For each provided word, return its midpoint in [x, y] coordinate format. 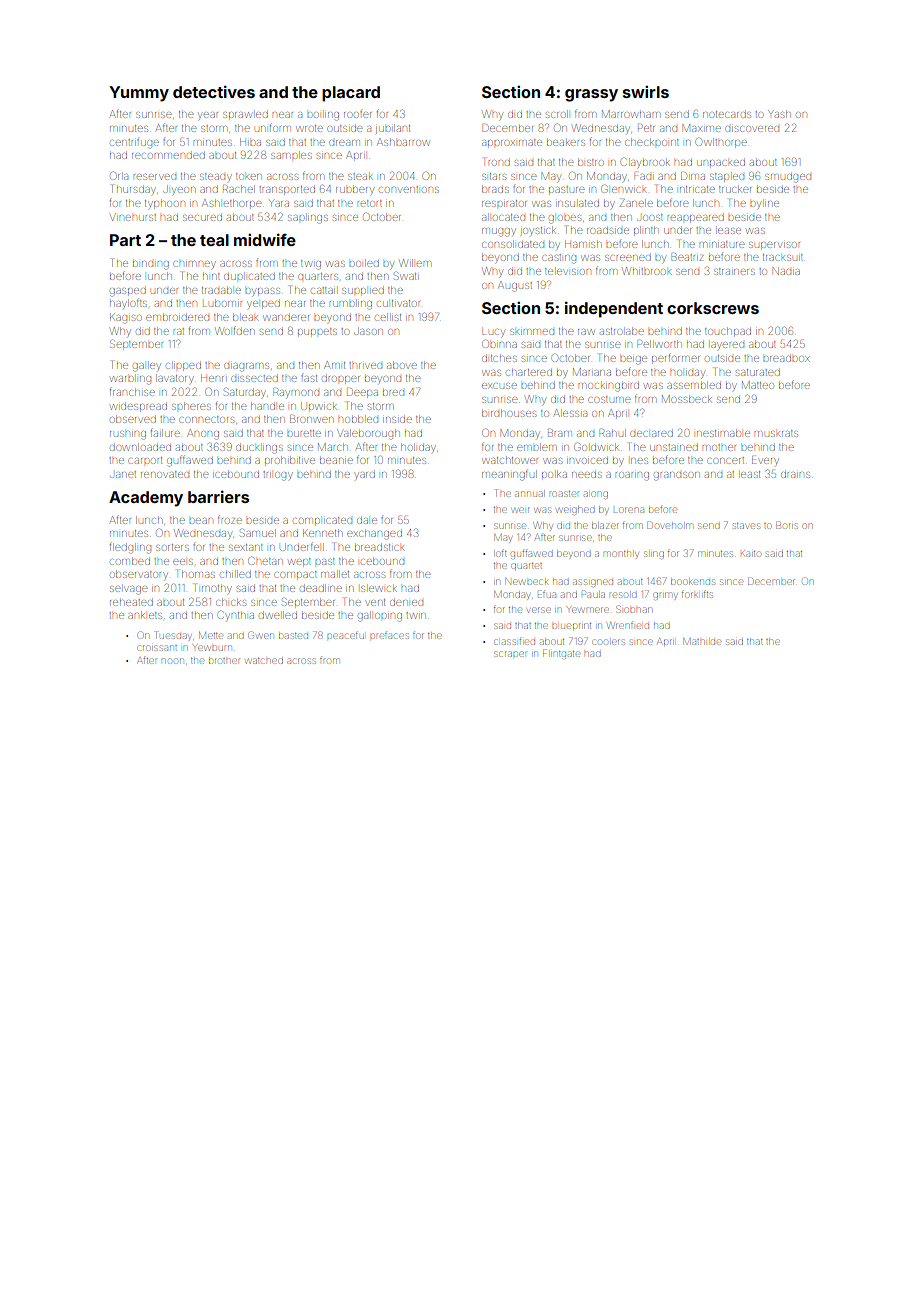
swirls [646, 91]
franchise [132, 391]
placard [351, 94]
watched [264, 661]
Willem [415, 263]
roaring [632, 476]
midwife [265, 239]
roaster [564, 494]
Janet [123, 474]
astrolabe [622, 331]
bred [393, 393]
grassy [591, 95]
